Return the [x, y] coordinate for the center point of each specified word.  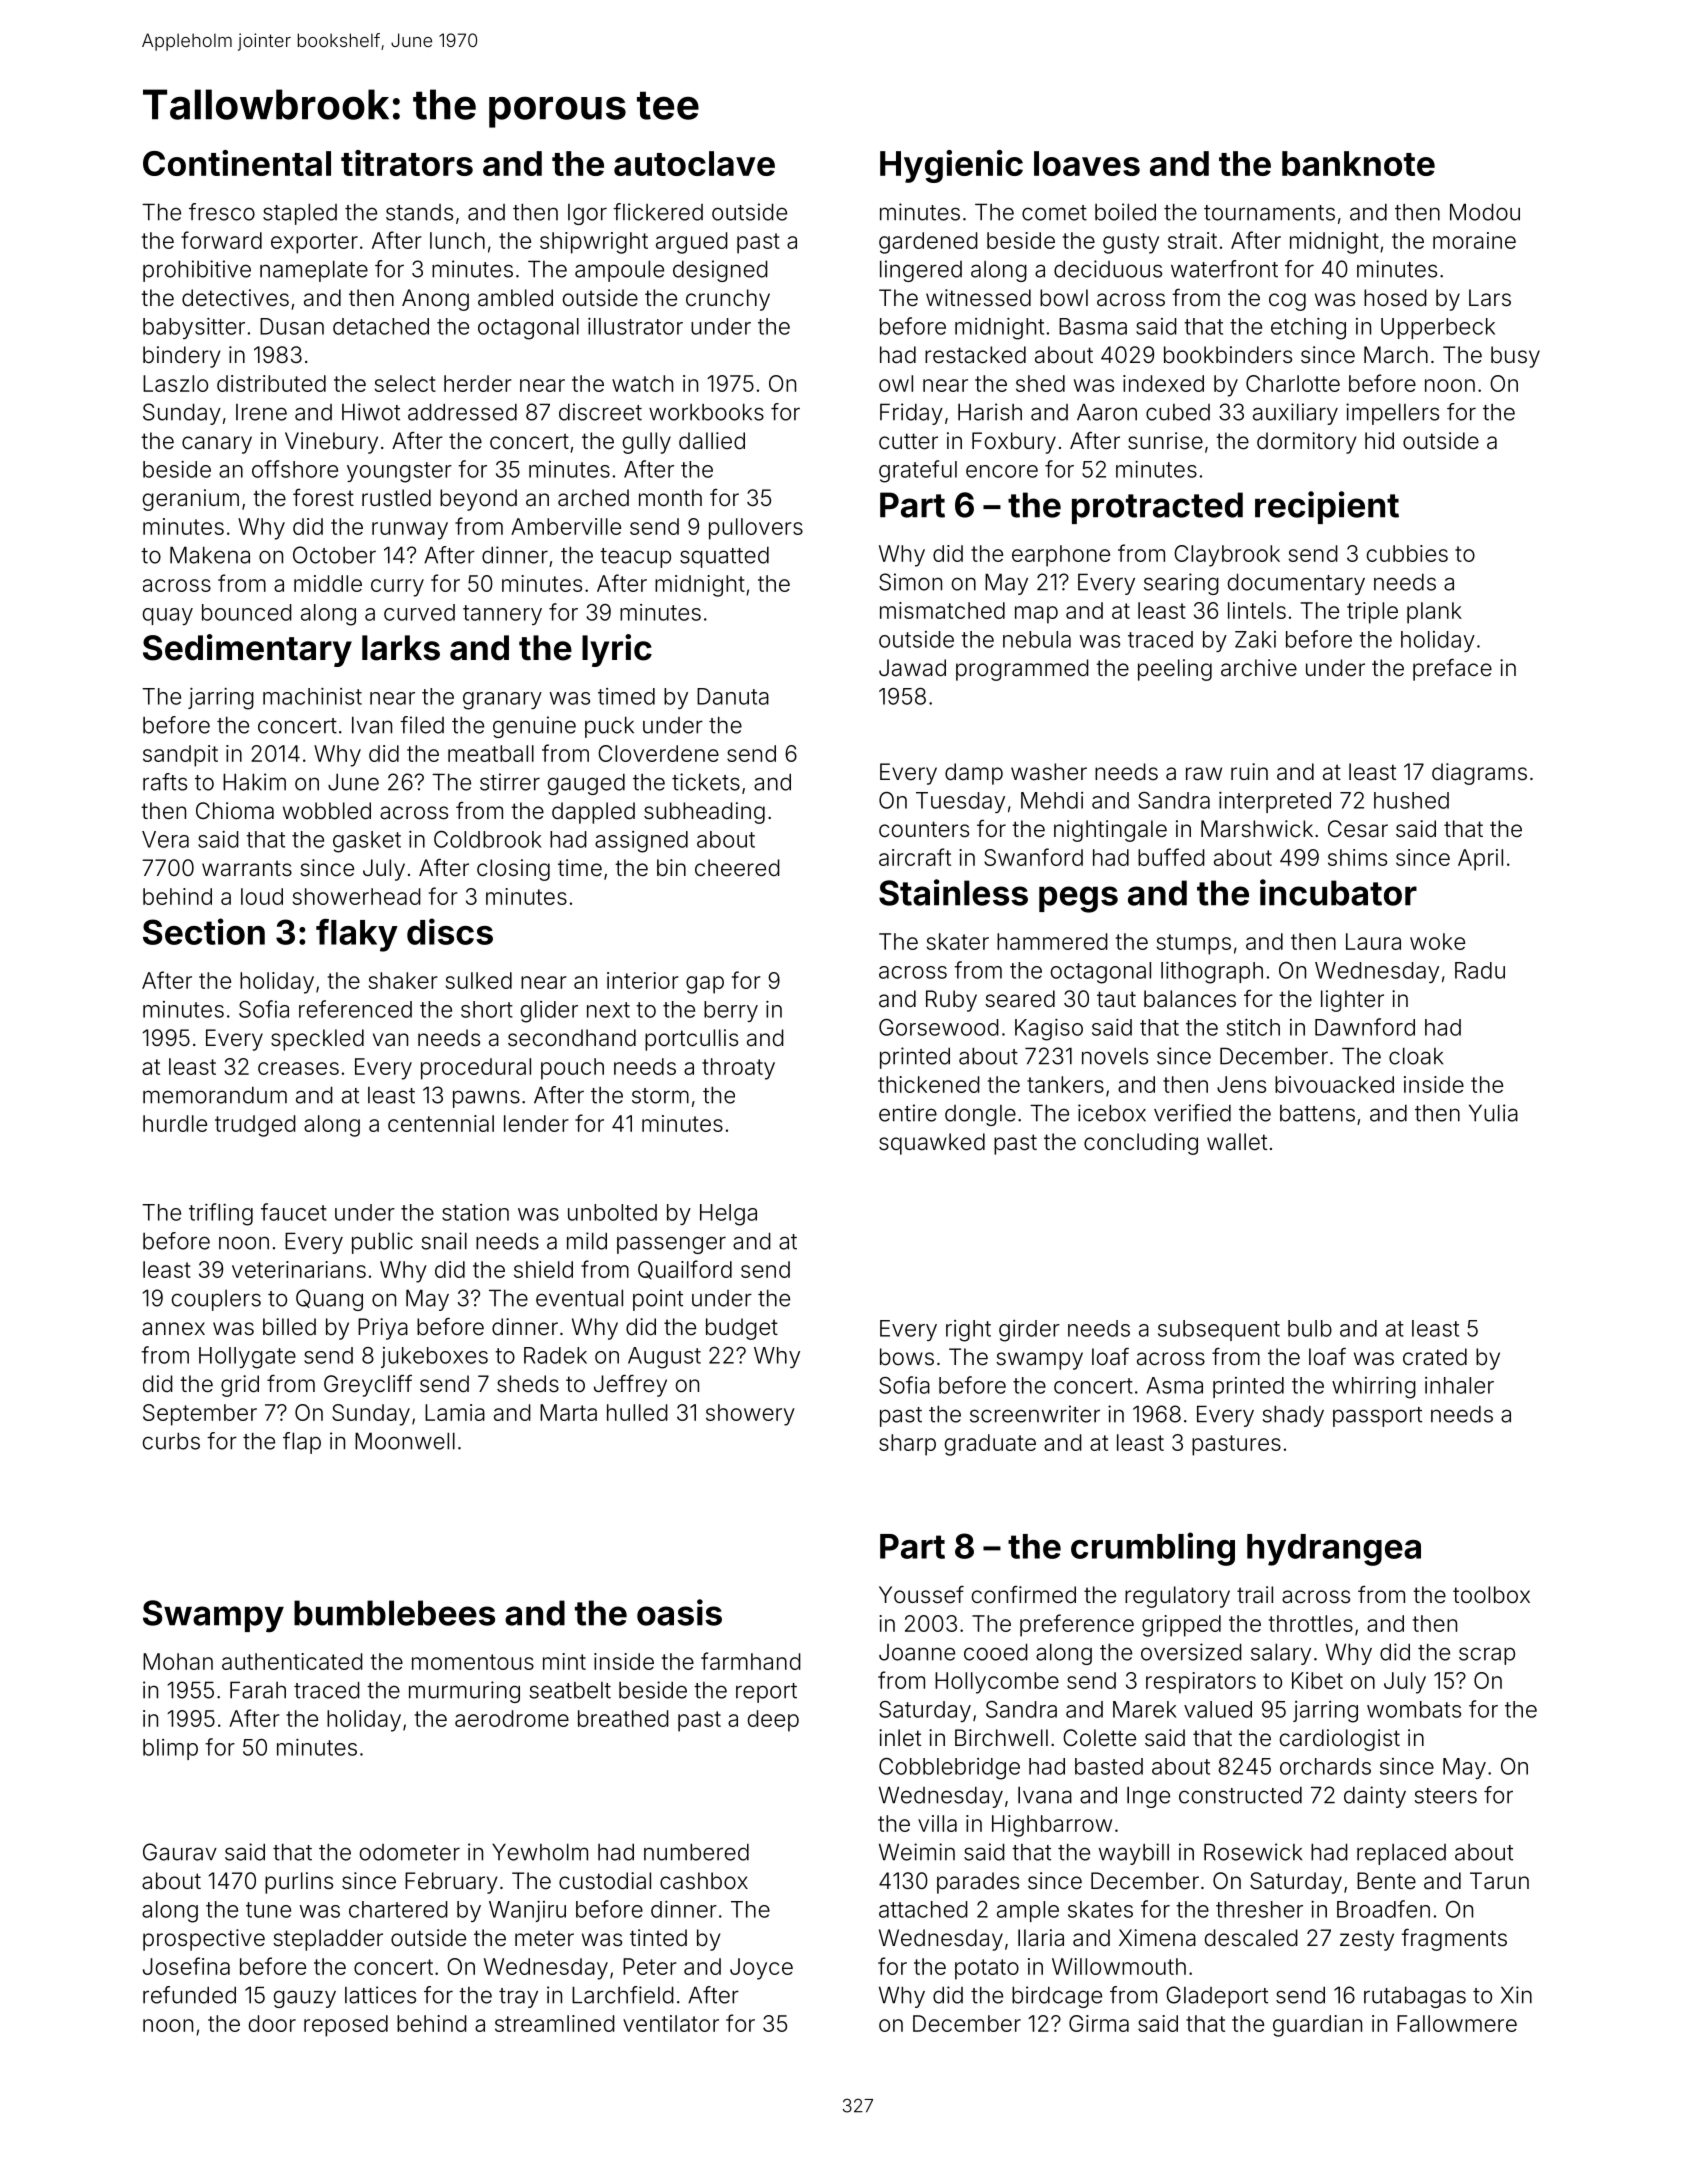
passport [1377, 1417]
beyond [478, 500]
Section [204, 931]
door [272, 2023]
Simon [910, 582]
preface [1452, 669]
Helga [728, 1215]
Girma [1099, 2023]
